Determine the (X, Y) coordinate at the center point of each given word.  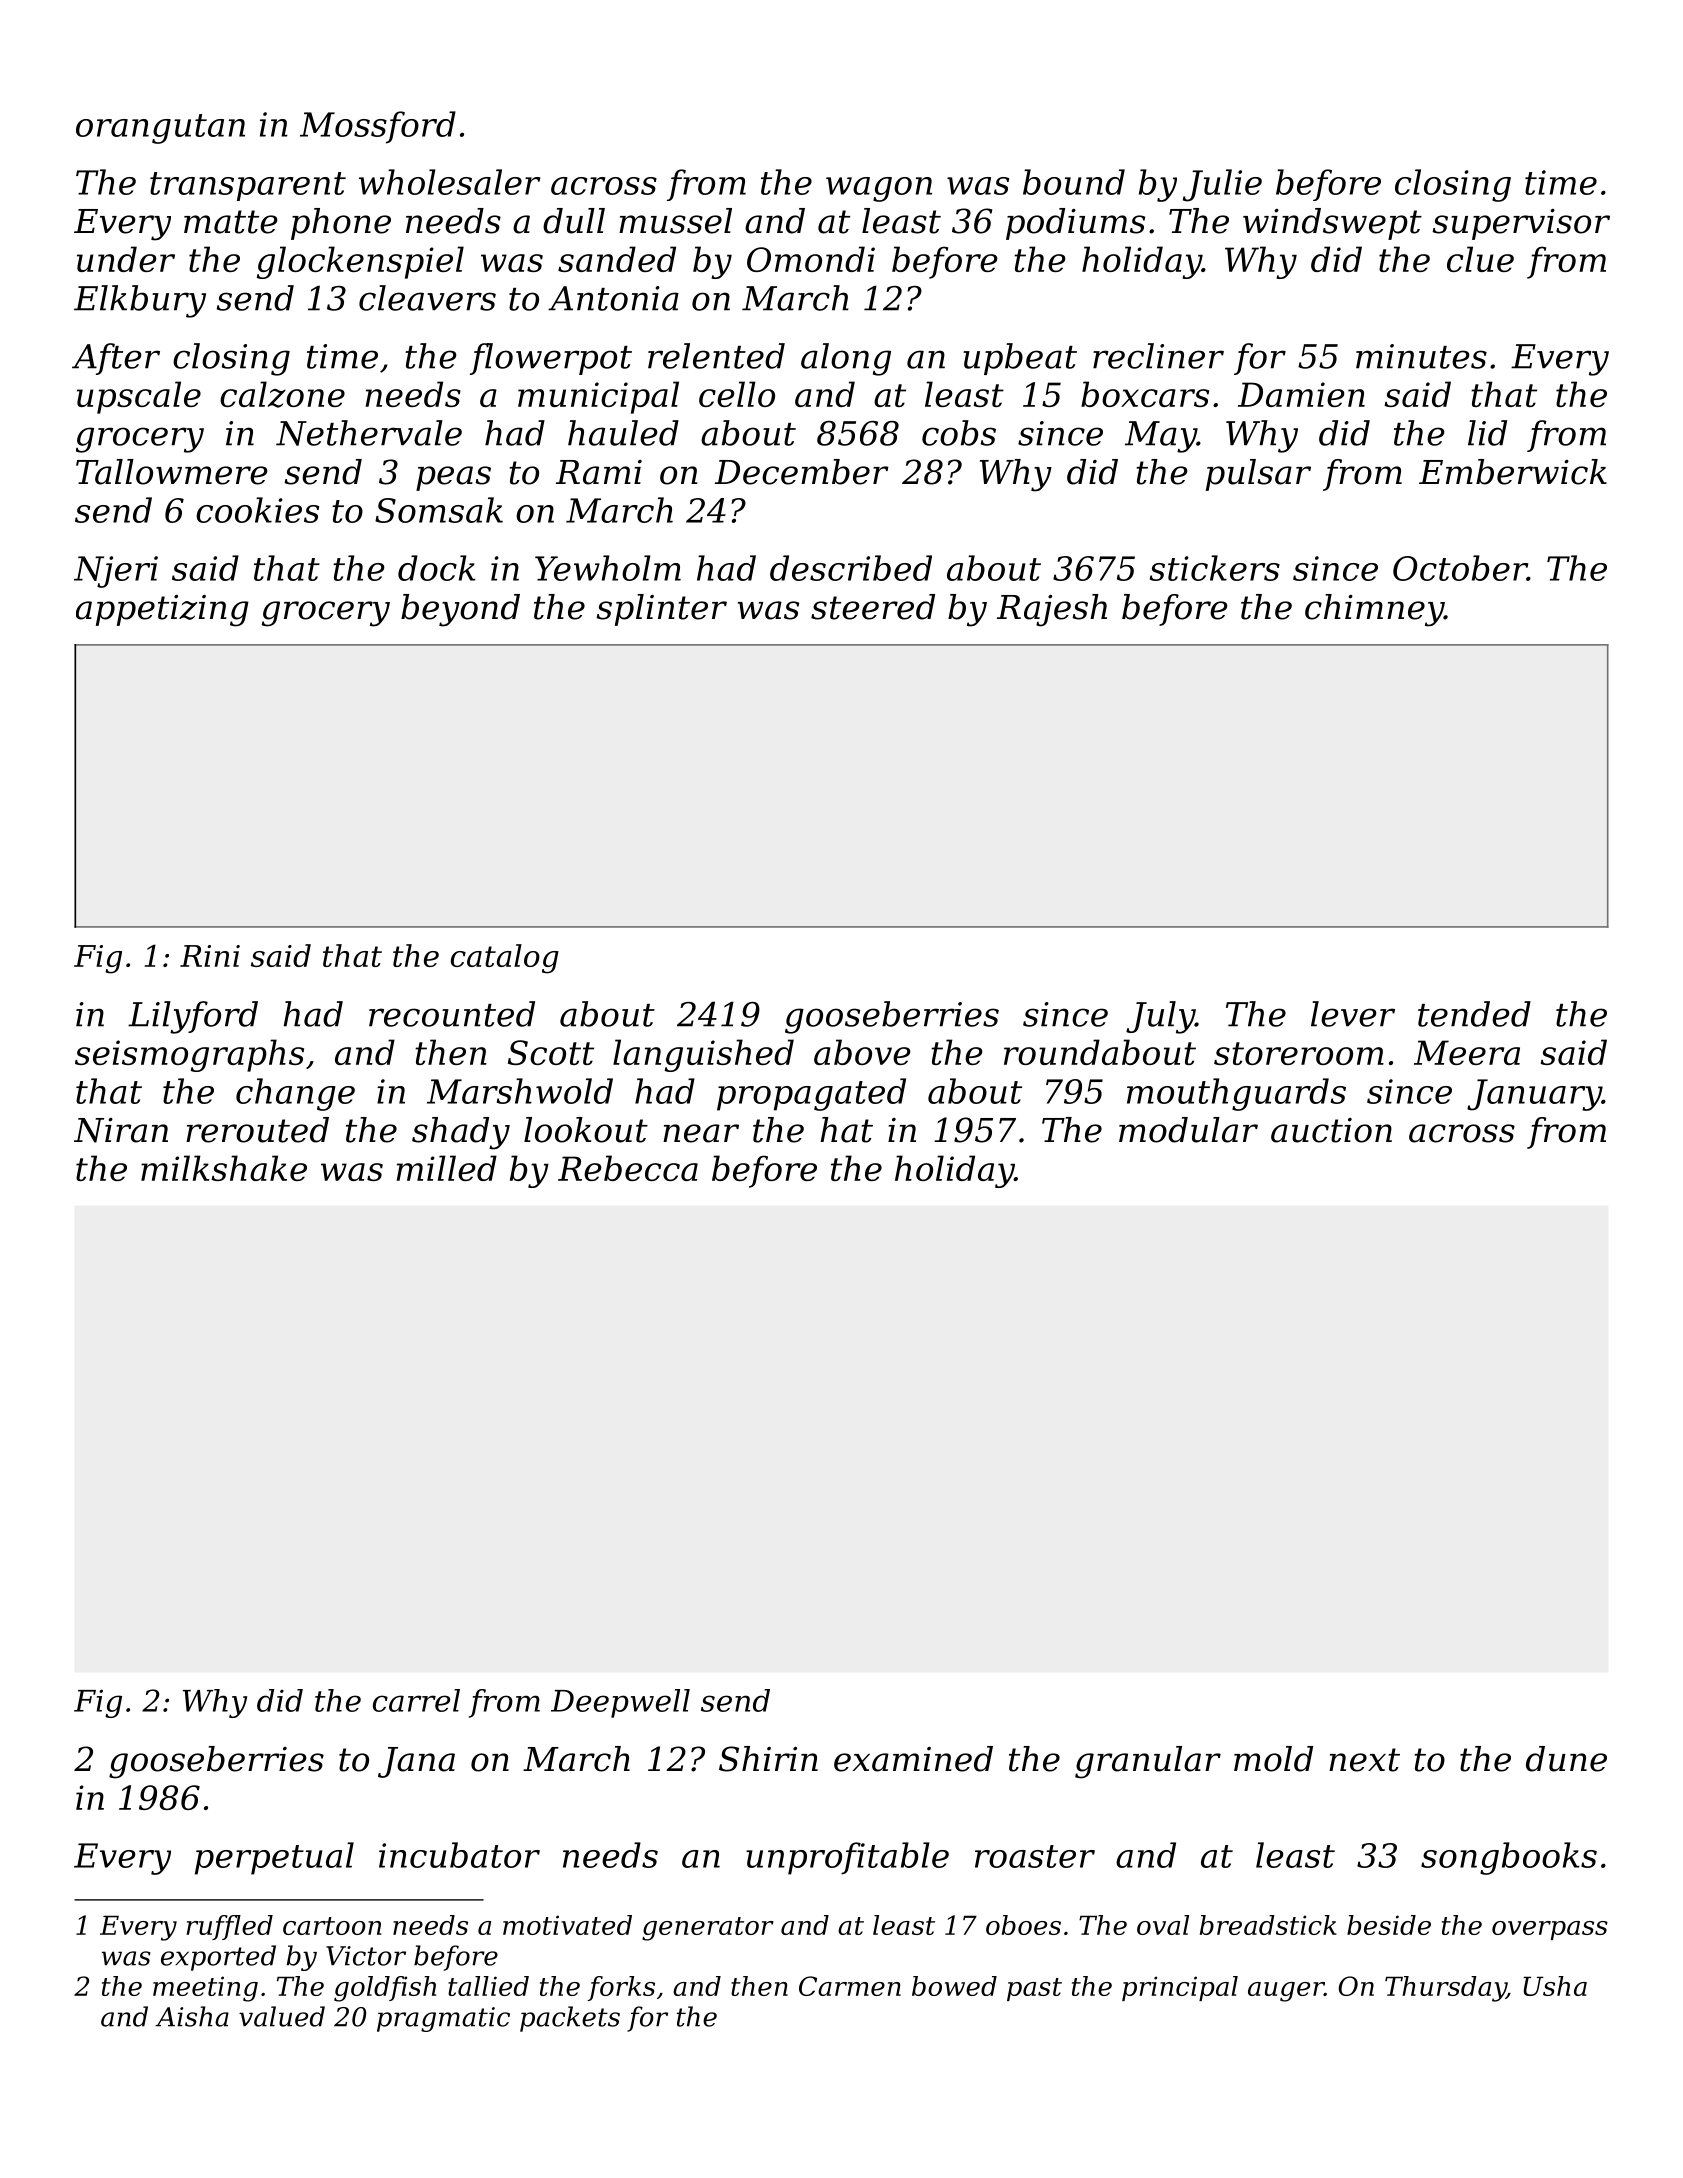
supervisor (1521, 224)
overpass (1550, 1930)
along (846, 359)
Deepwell (620, 1703)
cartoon (332, 1926)
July (1160, 1017)
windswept (1332, 224)
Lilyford (193, 1017)
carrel (416, 1700)
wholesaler (449, 182)
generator (708, 1929)
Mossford (378, 127)
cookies (257, 510)
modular (1188, 1130)
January (1534, 1095)
